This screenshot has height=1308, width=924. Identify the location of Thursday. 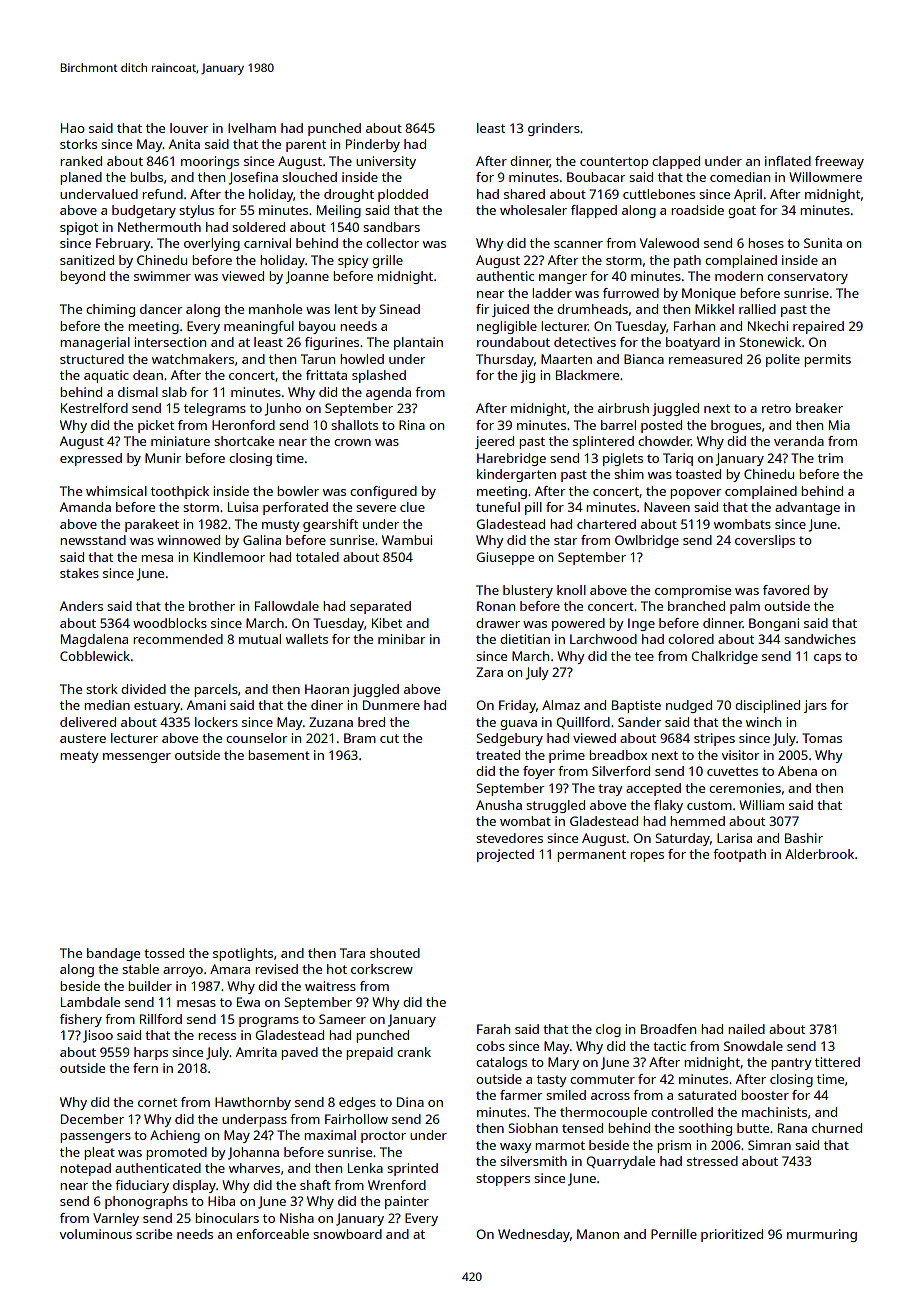
(505, 360).
